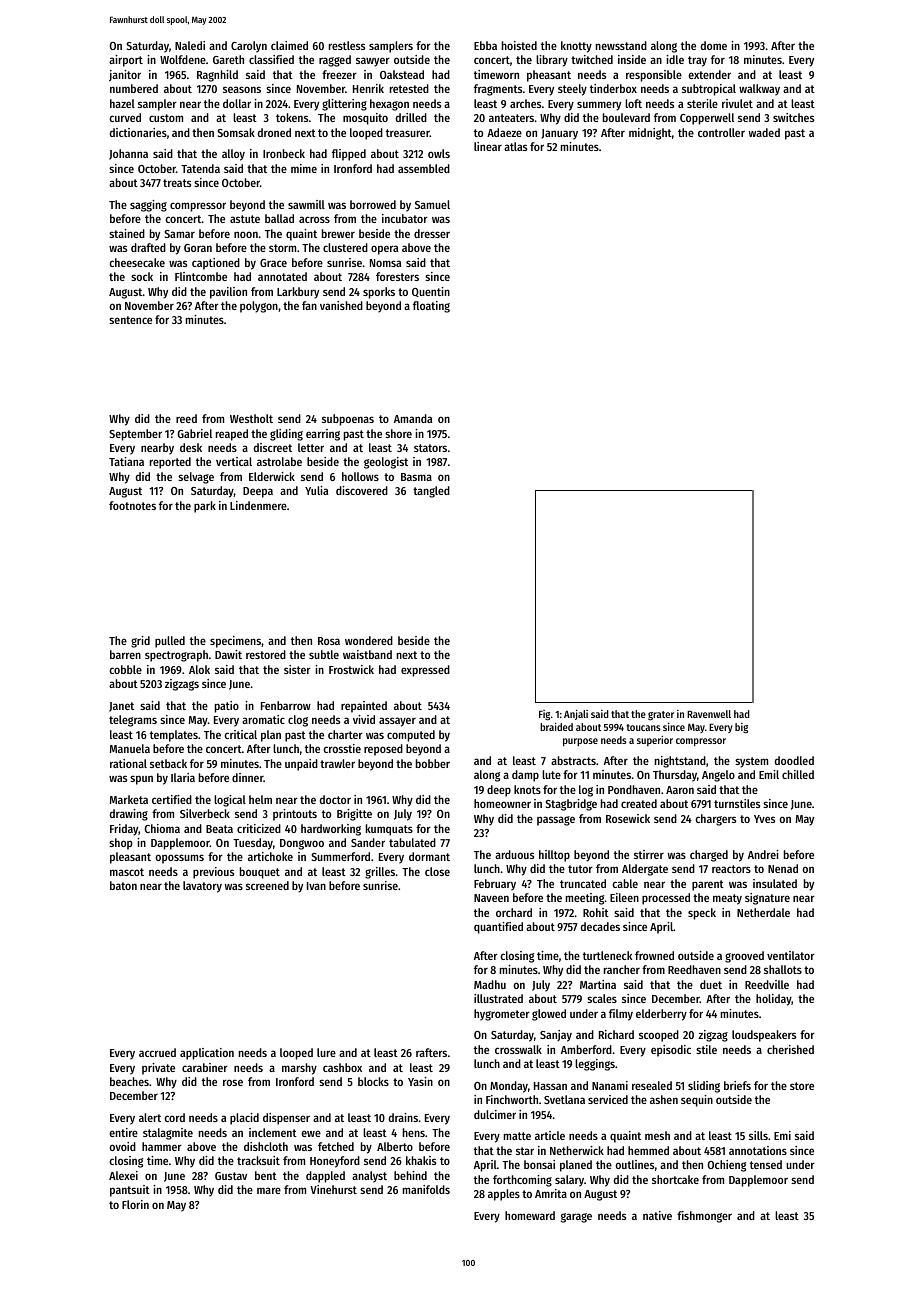  Describe the element at coordinates (783, 868) in the screenshot. I see `Nenad` at that location.
